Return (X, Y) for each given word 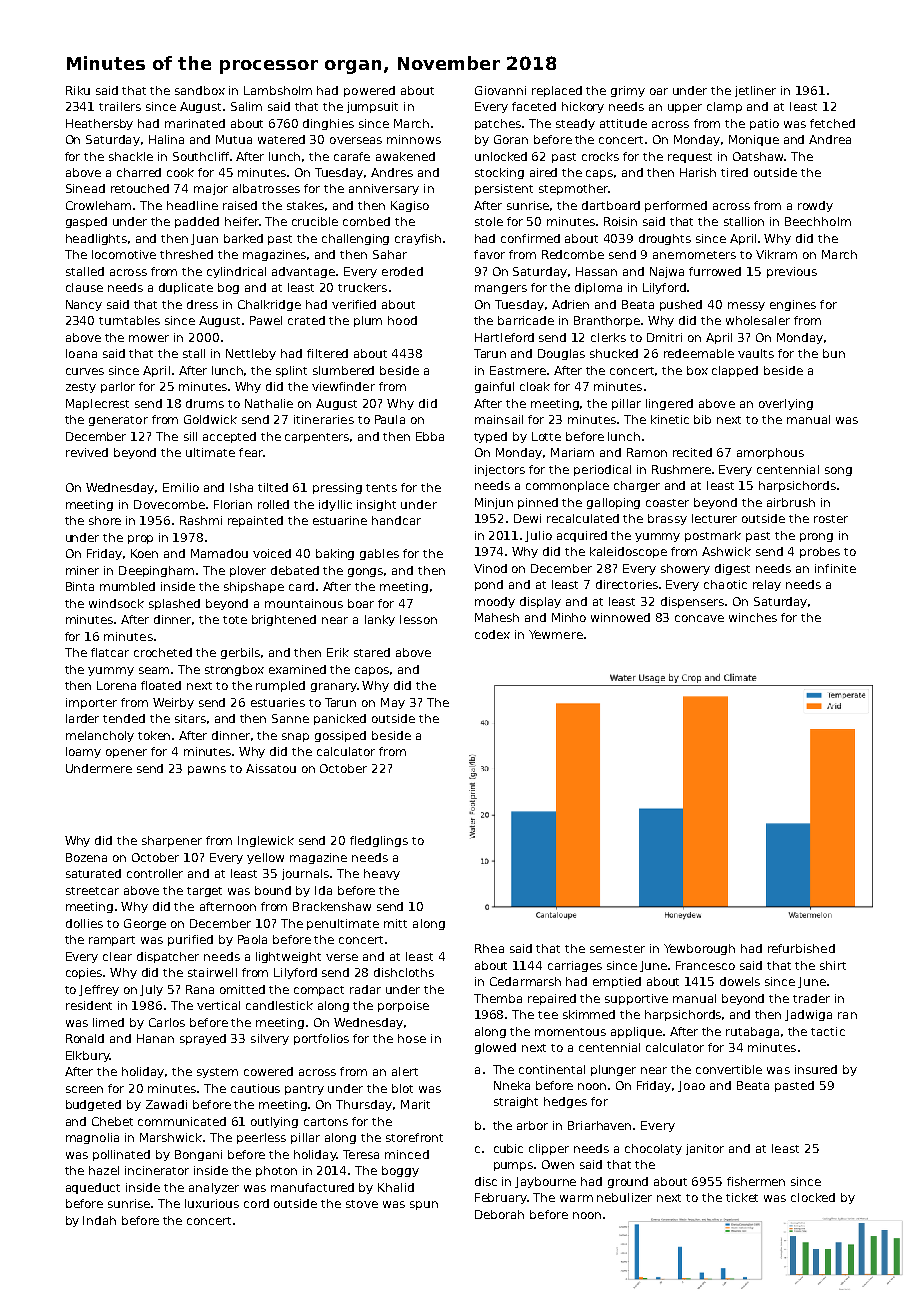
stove (362, 1204)
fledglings (379, 841)
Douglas (561, 354)
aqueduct (93, 1188)
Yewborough (699, 949)
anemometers (694, 255)
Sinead (85, 188)
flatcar (110, 652)
